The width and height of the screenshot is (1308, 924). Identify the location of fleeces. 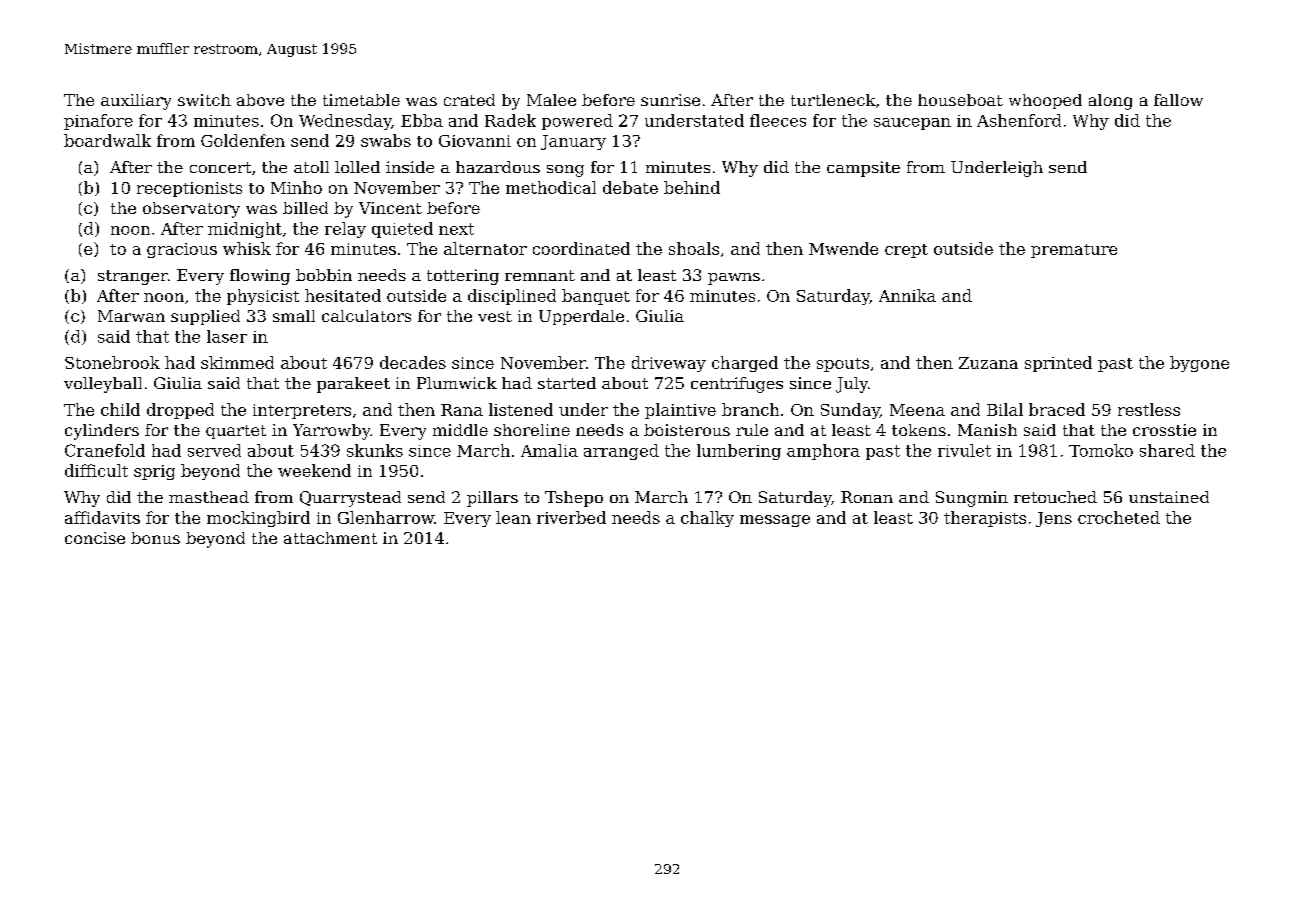
(778, 120).
